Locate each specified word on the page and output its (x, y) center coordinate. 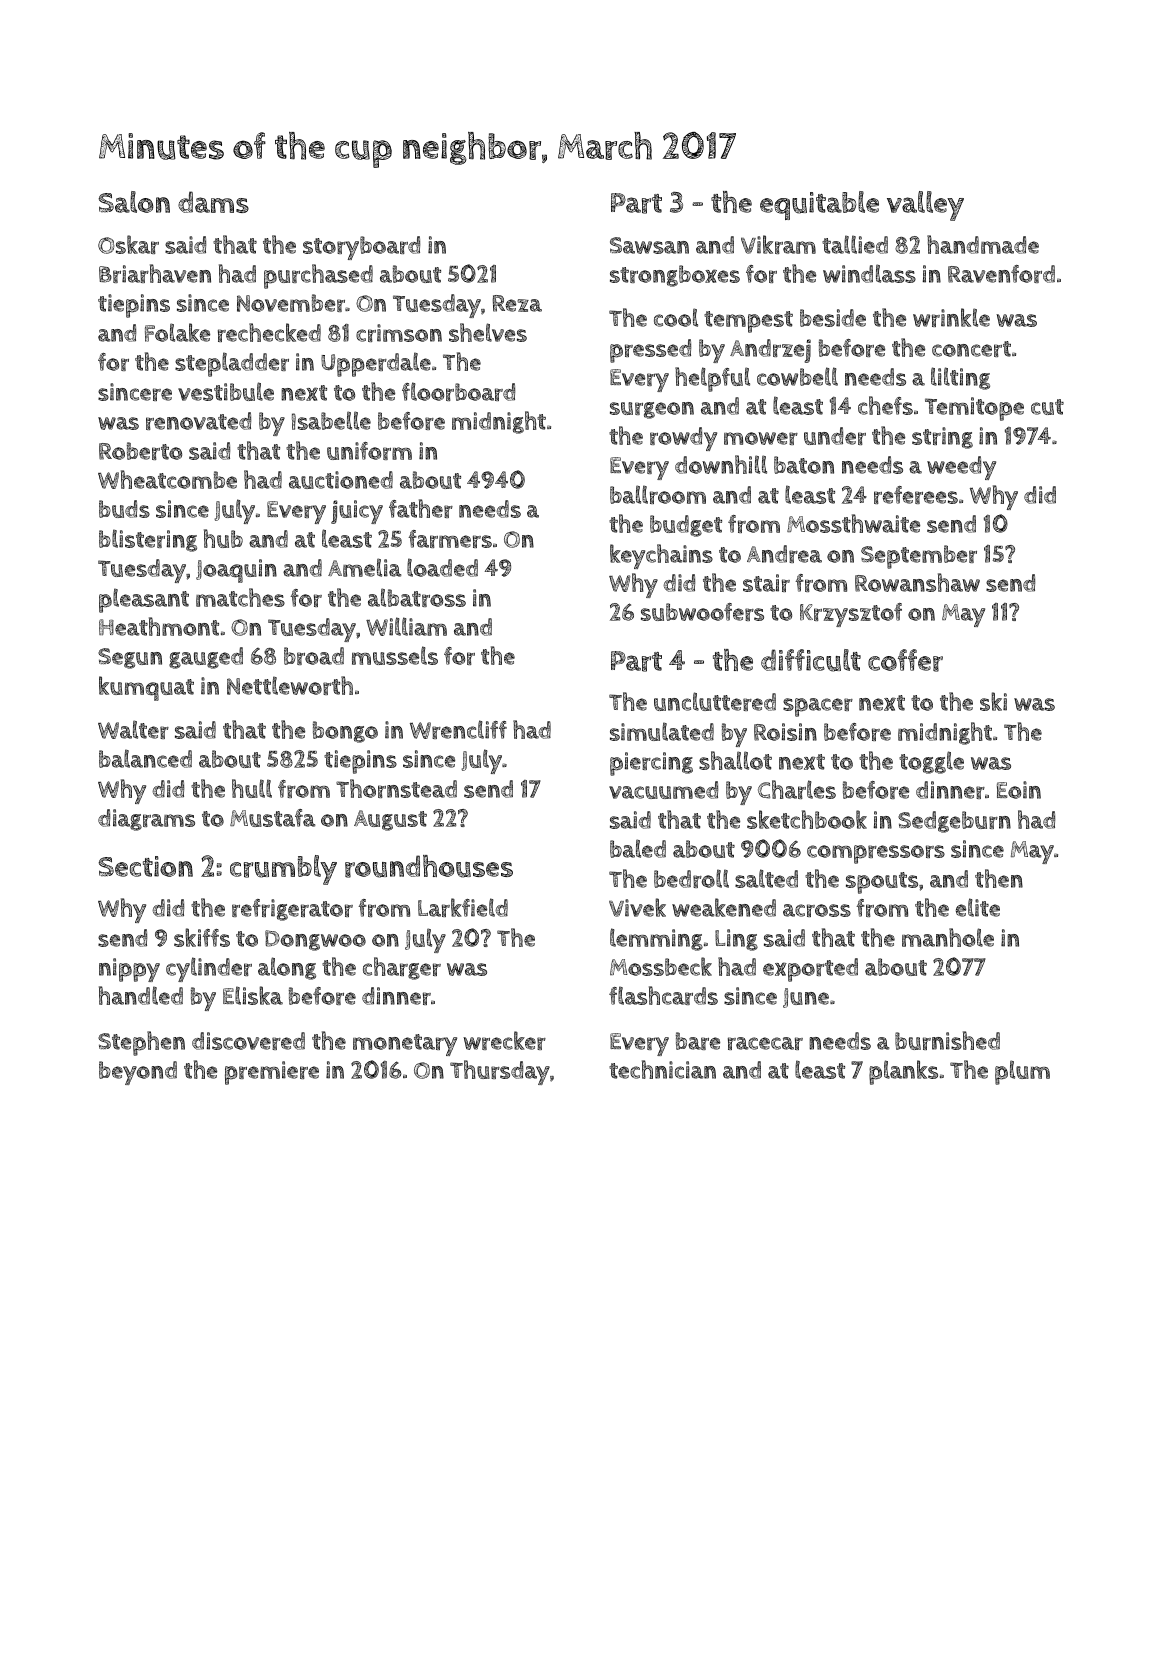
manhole (948, 937)
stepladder (232, 364)
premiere (272, 1073)
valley (925, 206)
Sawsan (649, 245)
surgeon (652, 410)
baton (804, 465)
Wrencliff (458, 729)
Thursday (500, 1072)
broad (314, 656)
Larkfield (463, 907)
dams (213, 202)
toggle (931, 762)
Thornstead (396, 788)
